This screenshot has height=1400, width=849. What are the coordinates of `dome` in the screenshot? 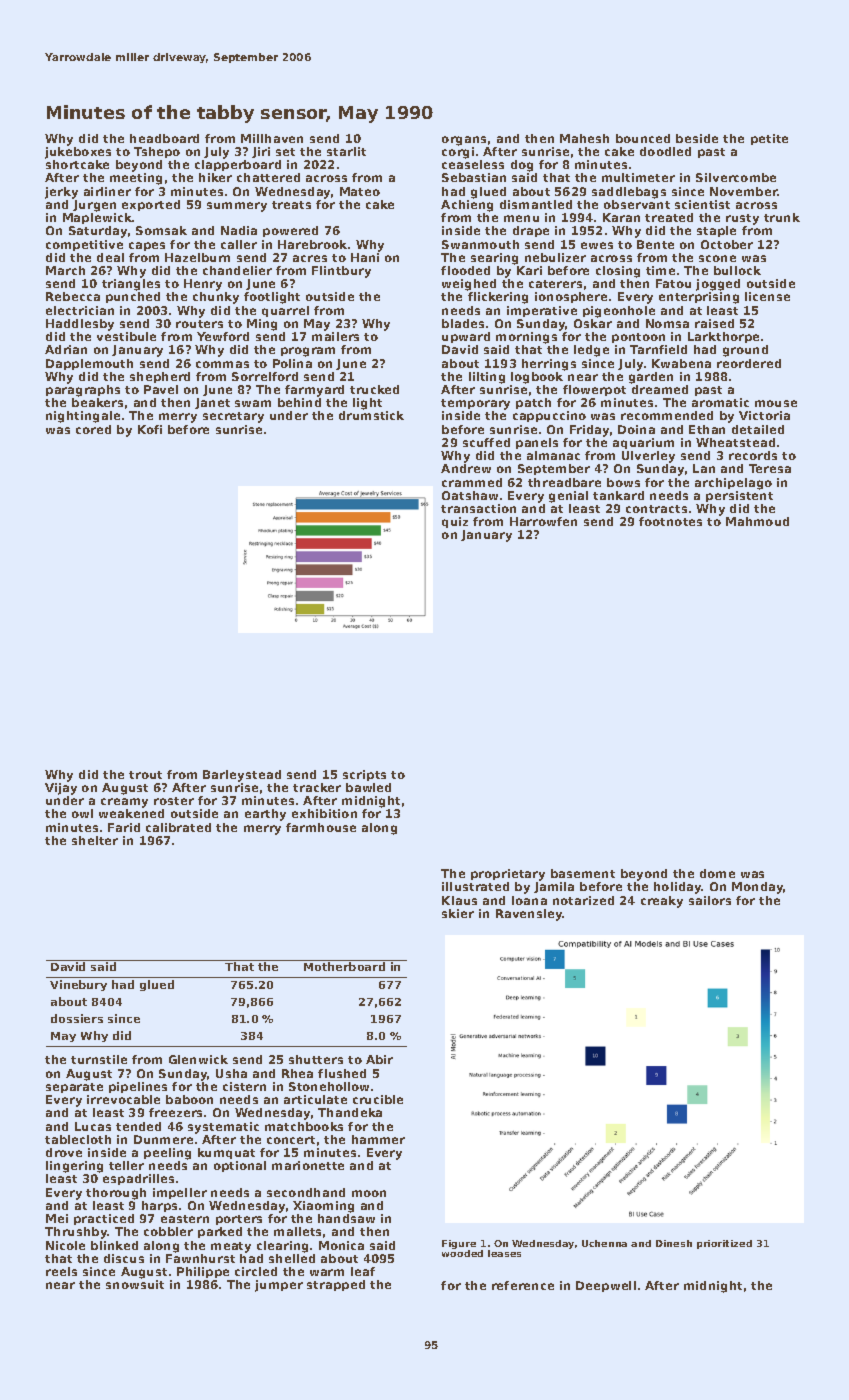 It's located at (717, 873).
